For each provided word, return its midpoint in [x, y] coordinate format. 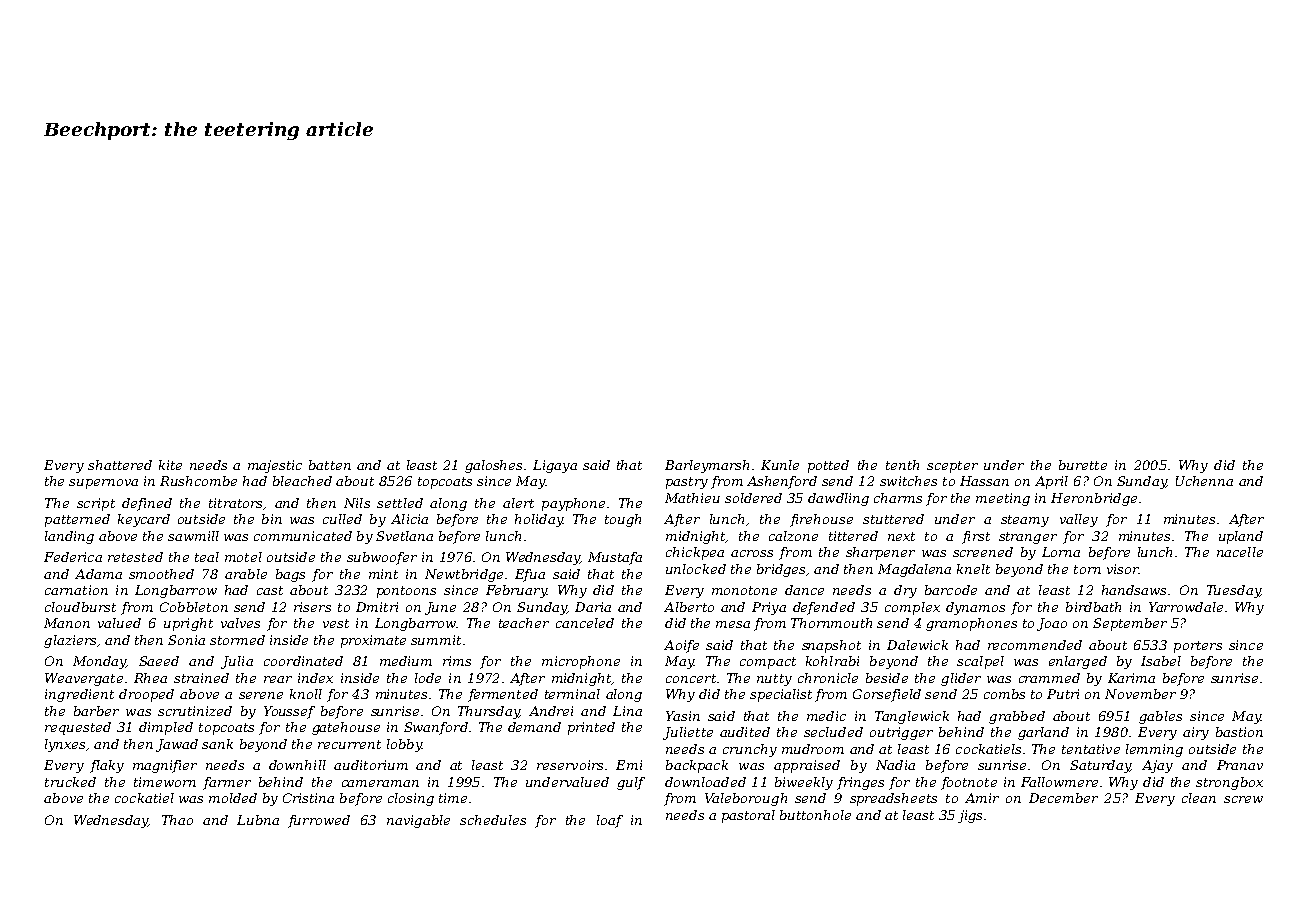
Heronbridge [1094, 499]
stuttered [893, 519]
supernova [103, 484]
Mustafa [615, 558]
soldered [753, 498]
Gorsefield [887, 695]
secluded [833, 732]
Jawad [177, 745]
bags [290, 575]
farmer [227, 783]
